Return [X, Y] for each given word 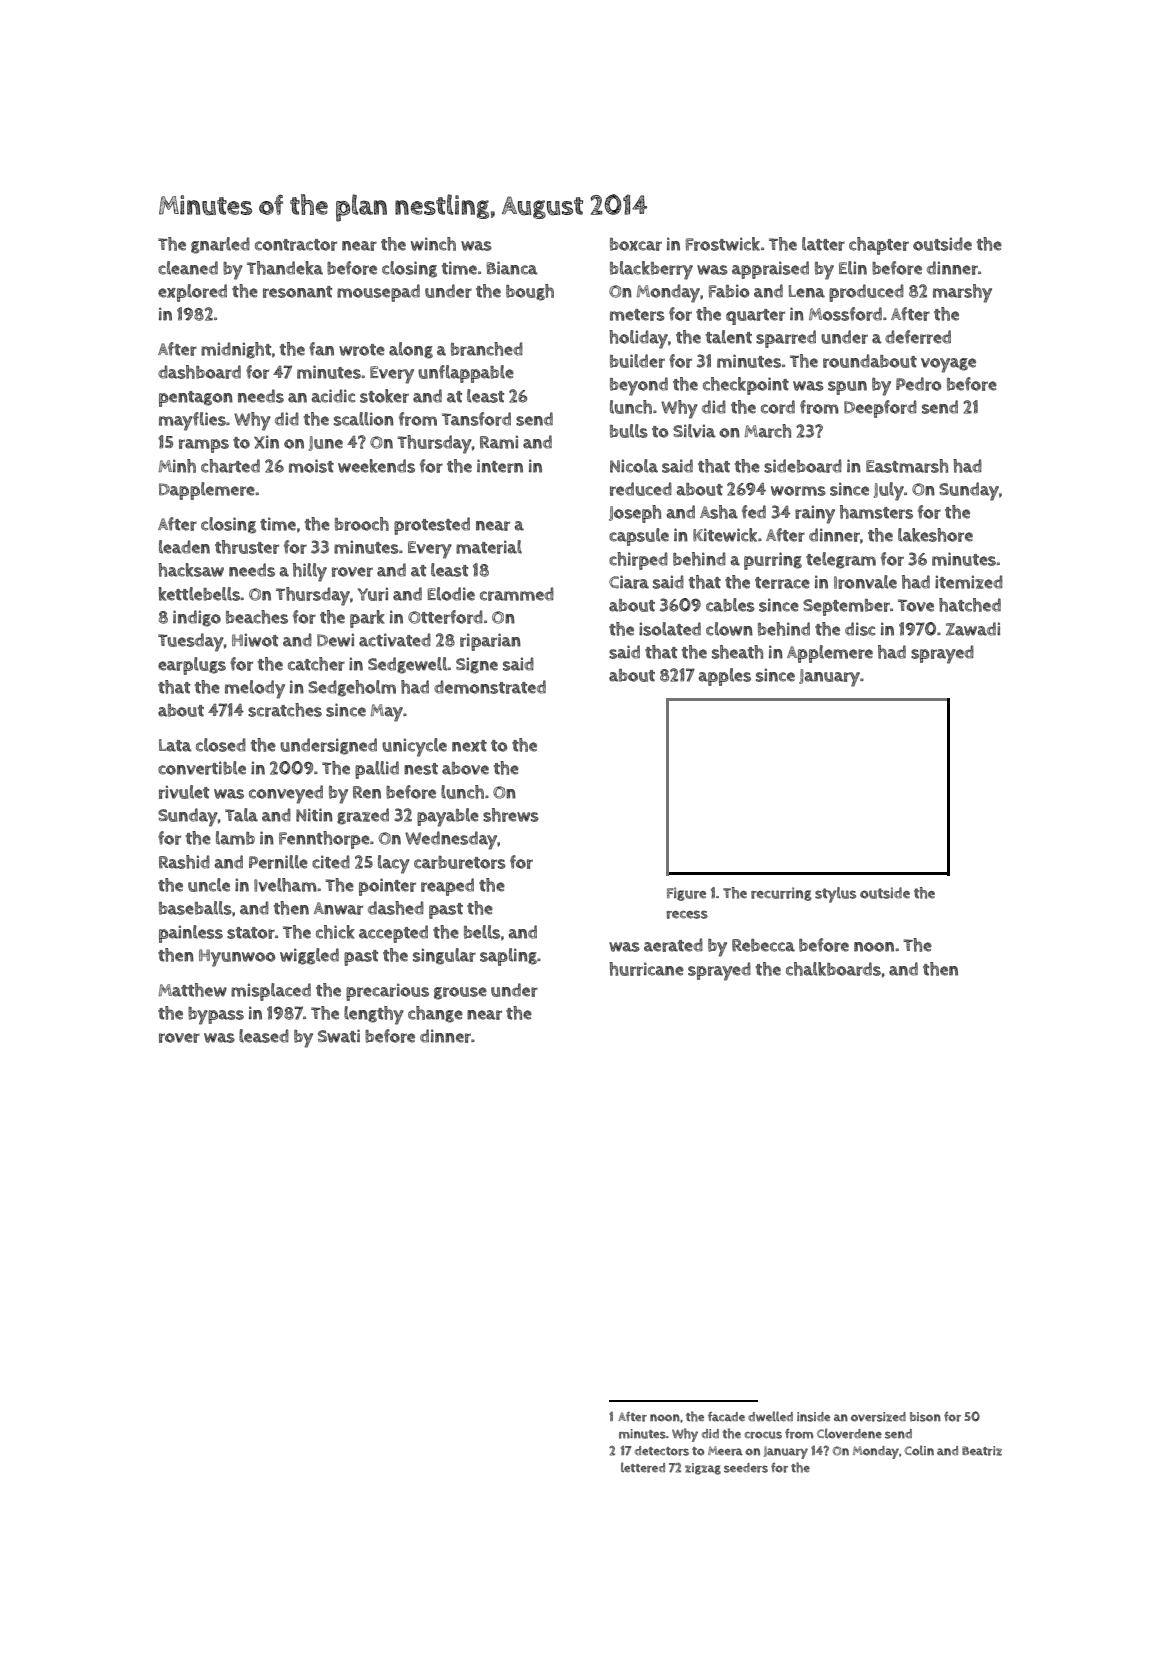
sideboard [803, 466]
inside [813, 1417]
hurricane [646, 969]
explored [192, 293]
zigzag [703, 1469]
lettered [643, 1467]
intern [500, 466]
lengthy [374, 1015]
